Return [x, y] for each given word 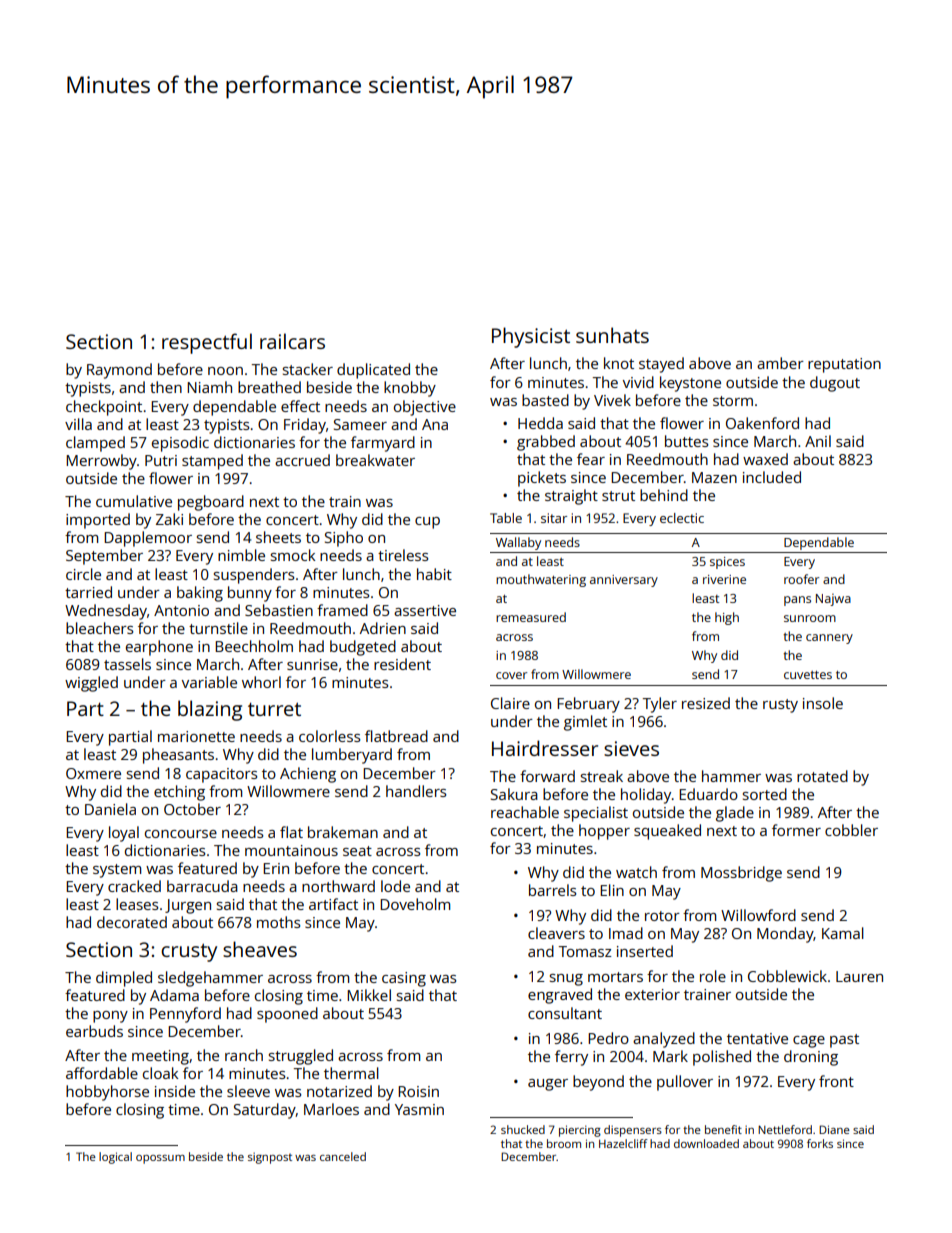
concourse [181, 834]
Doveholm [415, 904]
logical [115, 1158]
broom [564, 1143]
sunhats [612, 335]
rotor [662, 916]
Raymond [119, 371]
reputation [844, 365]
